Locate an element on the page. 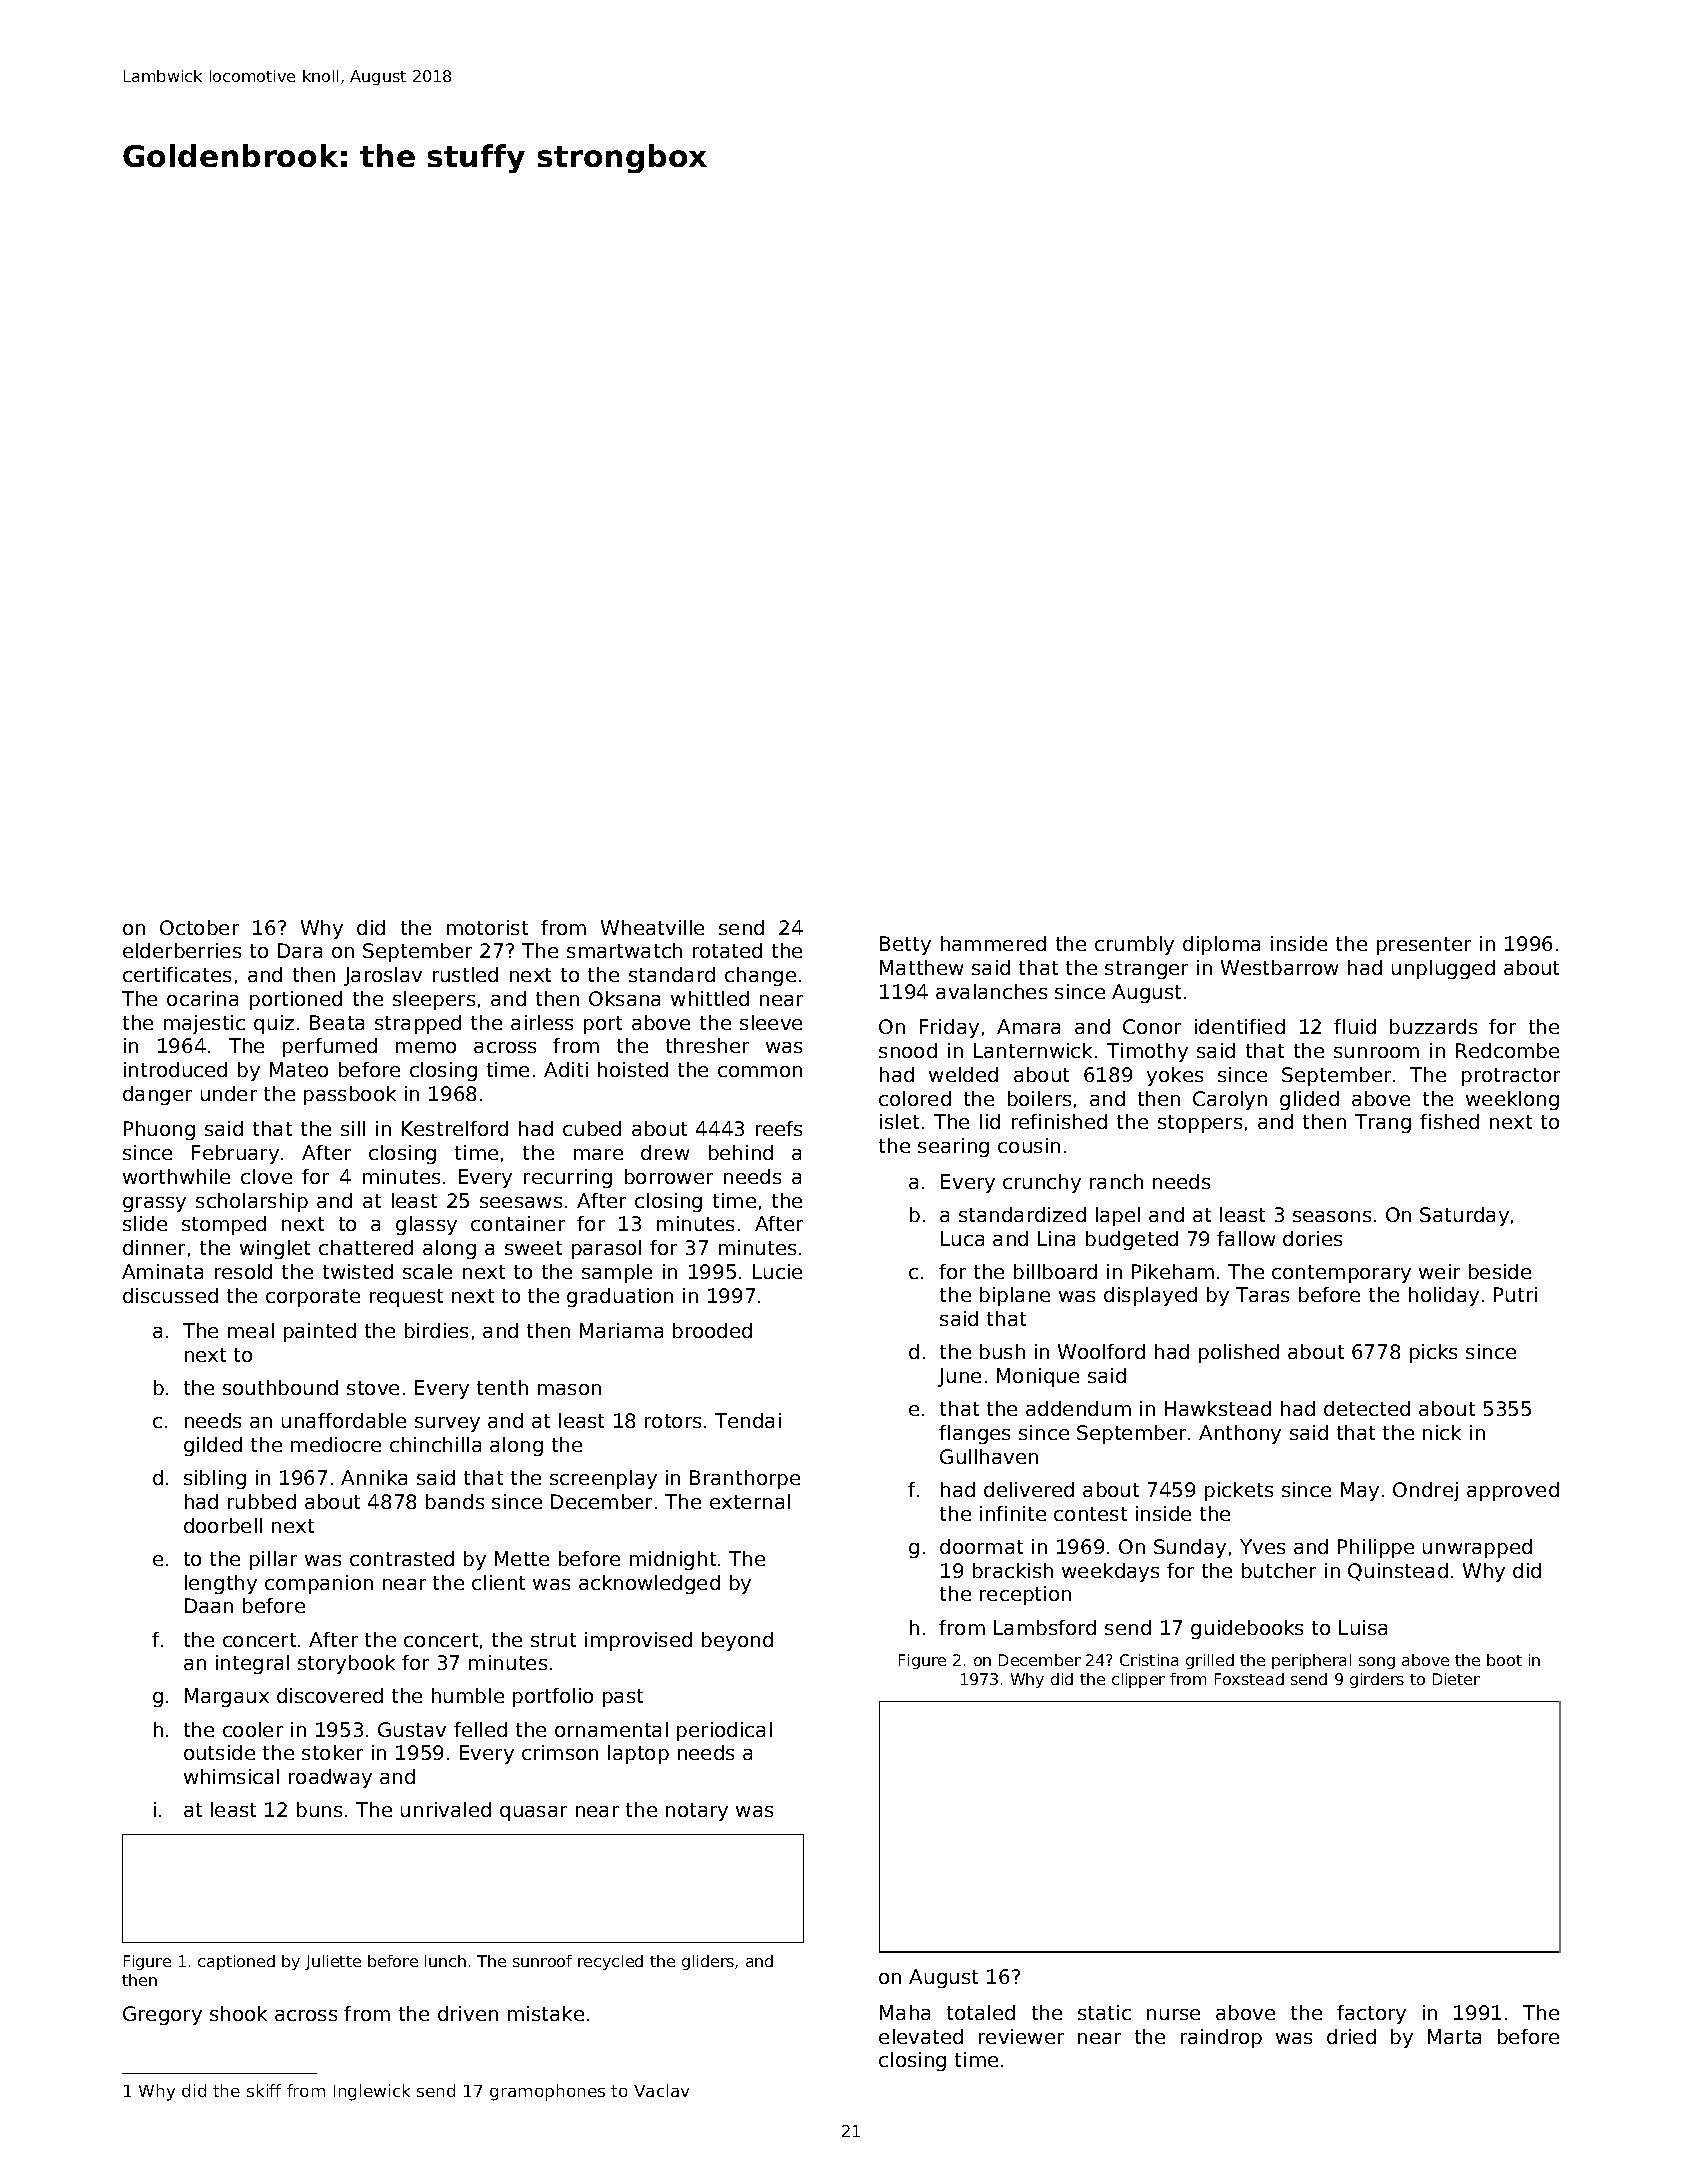 The image size is (1683, 2178). presenter is located at coordinates (1424, 946).
